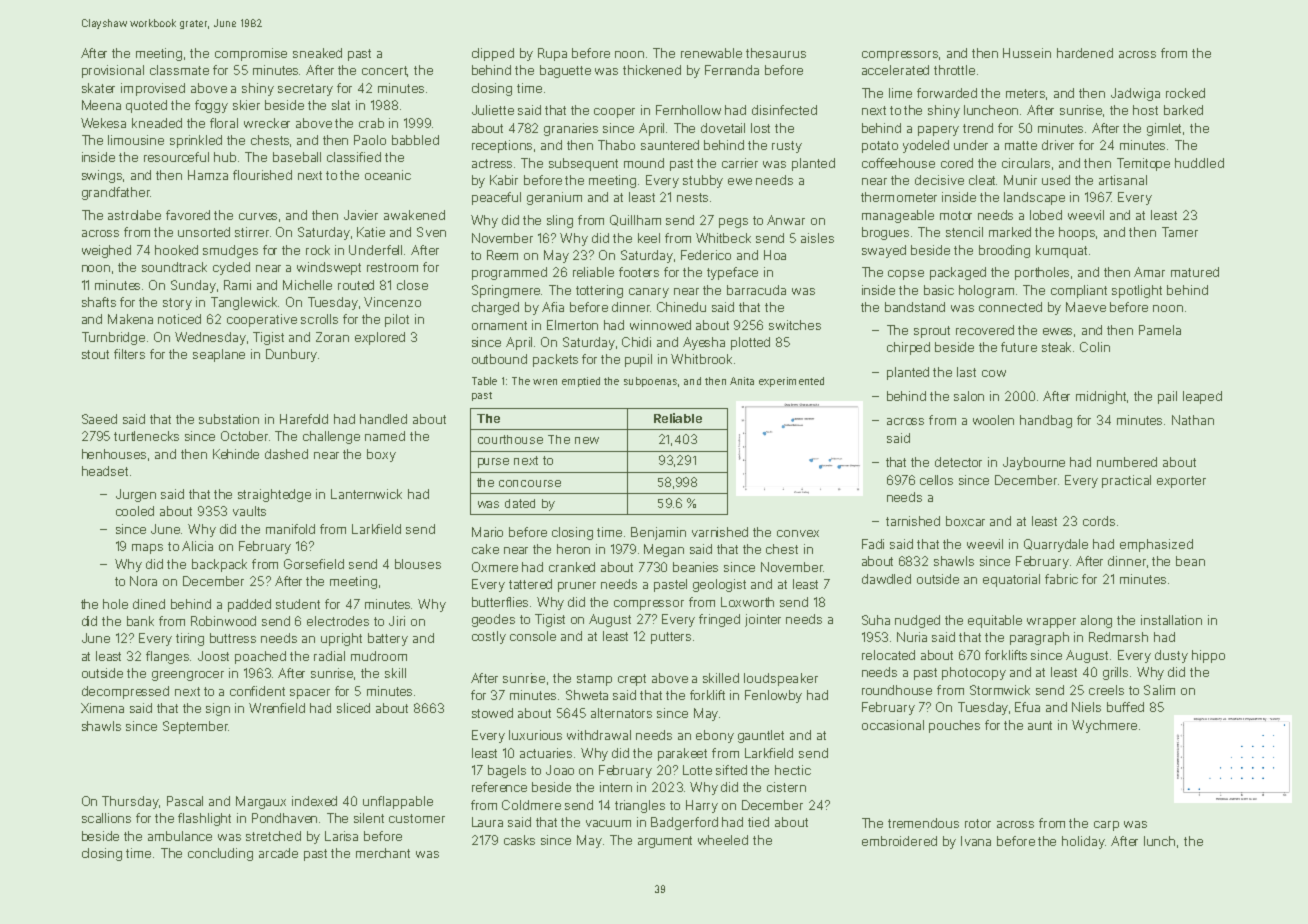 Image resolution: width=1308 pixels, height=924 pixels. Describe the element at coordinates (616, 787) in the screenshot. I see `intern` at that location.
